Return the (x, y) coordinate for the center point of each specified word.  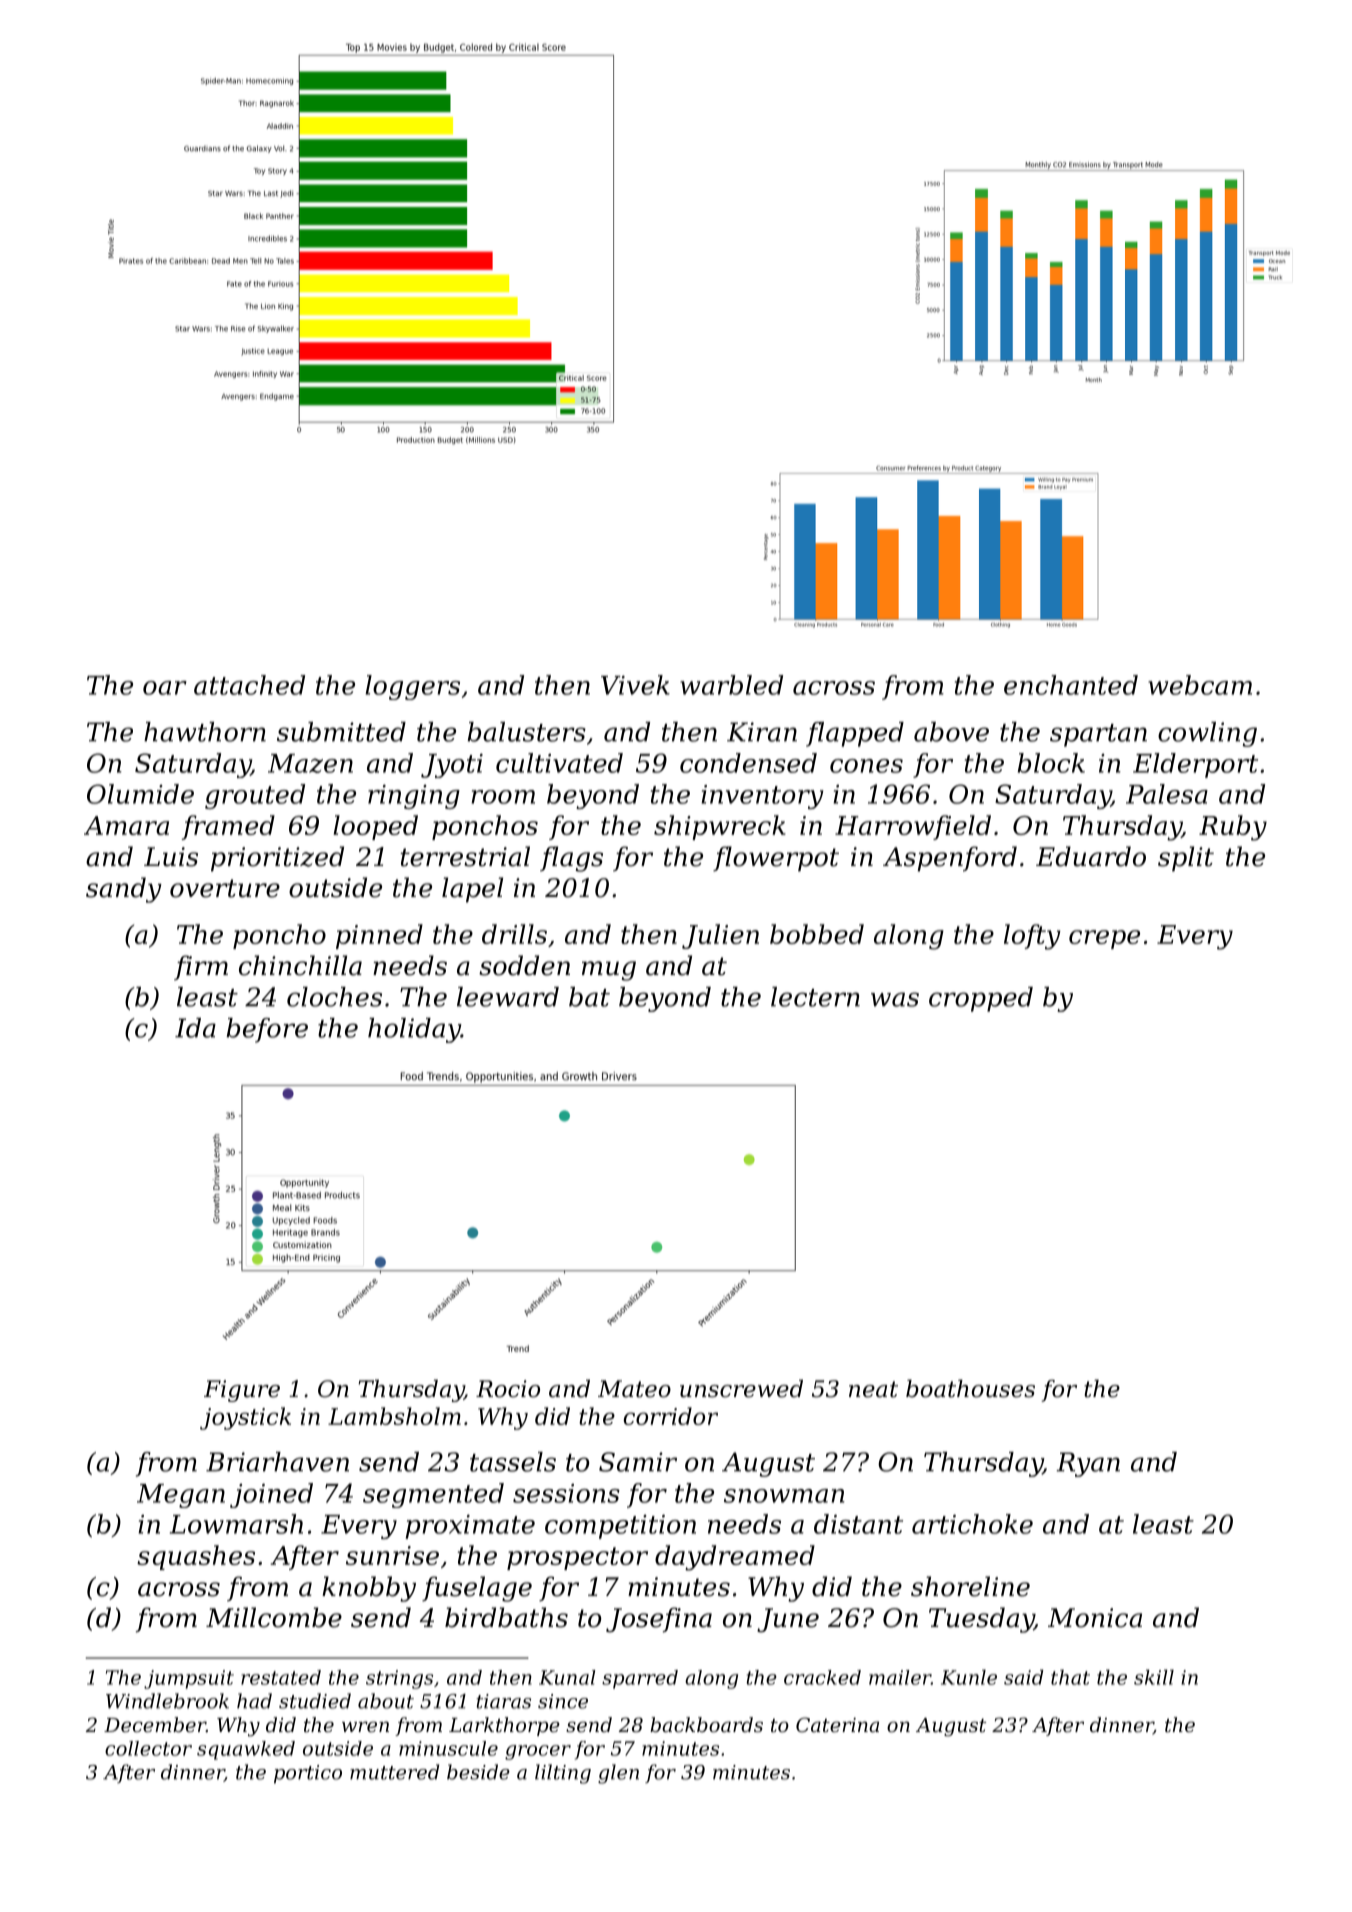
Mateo (634, 1389)
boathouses (970, 1388)
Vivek (635, 685)
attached (249, 685)
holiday (414, 1030)
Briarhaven (277, 1462)
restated (281, 1677)
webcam (1200, 685)
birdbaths (506, 1617)
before (267, 1030)
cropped (981, 999)
